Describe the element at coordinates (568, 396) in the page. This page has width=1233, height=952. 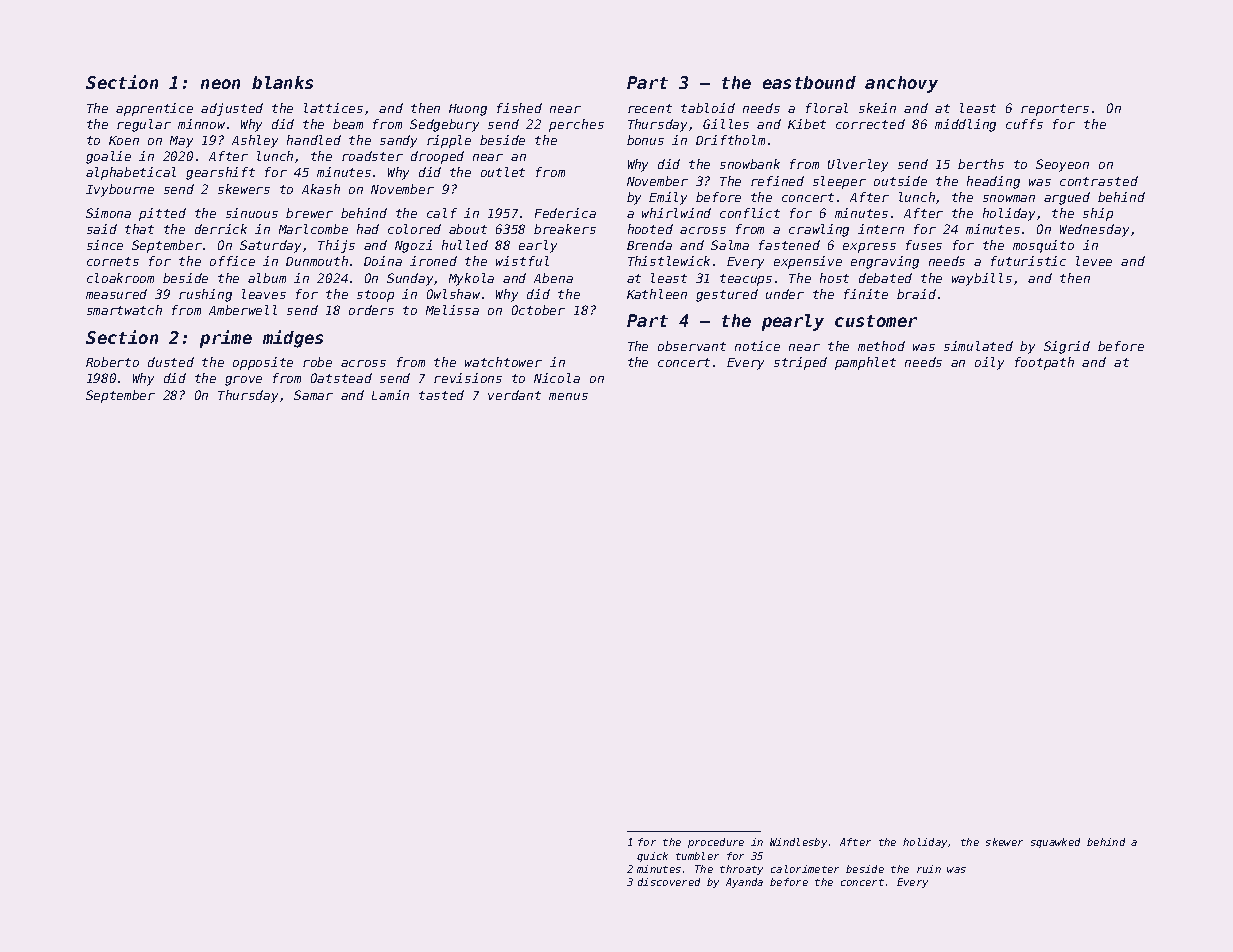
I see `menus` at that location.
